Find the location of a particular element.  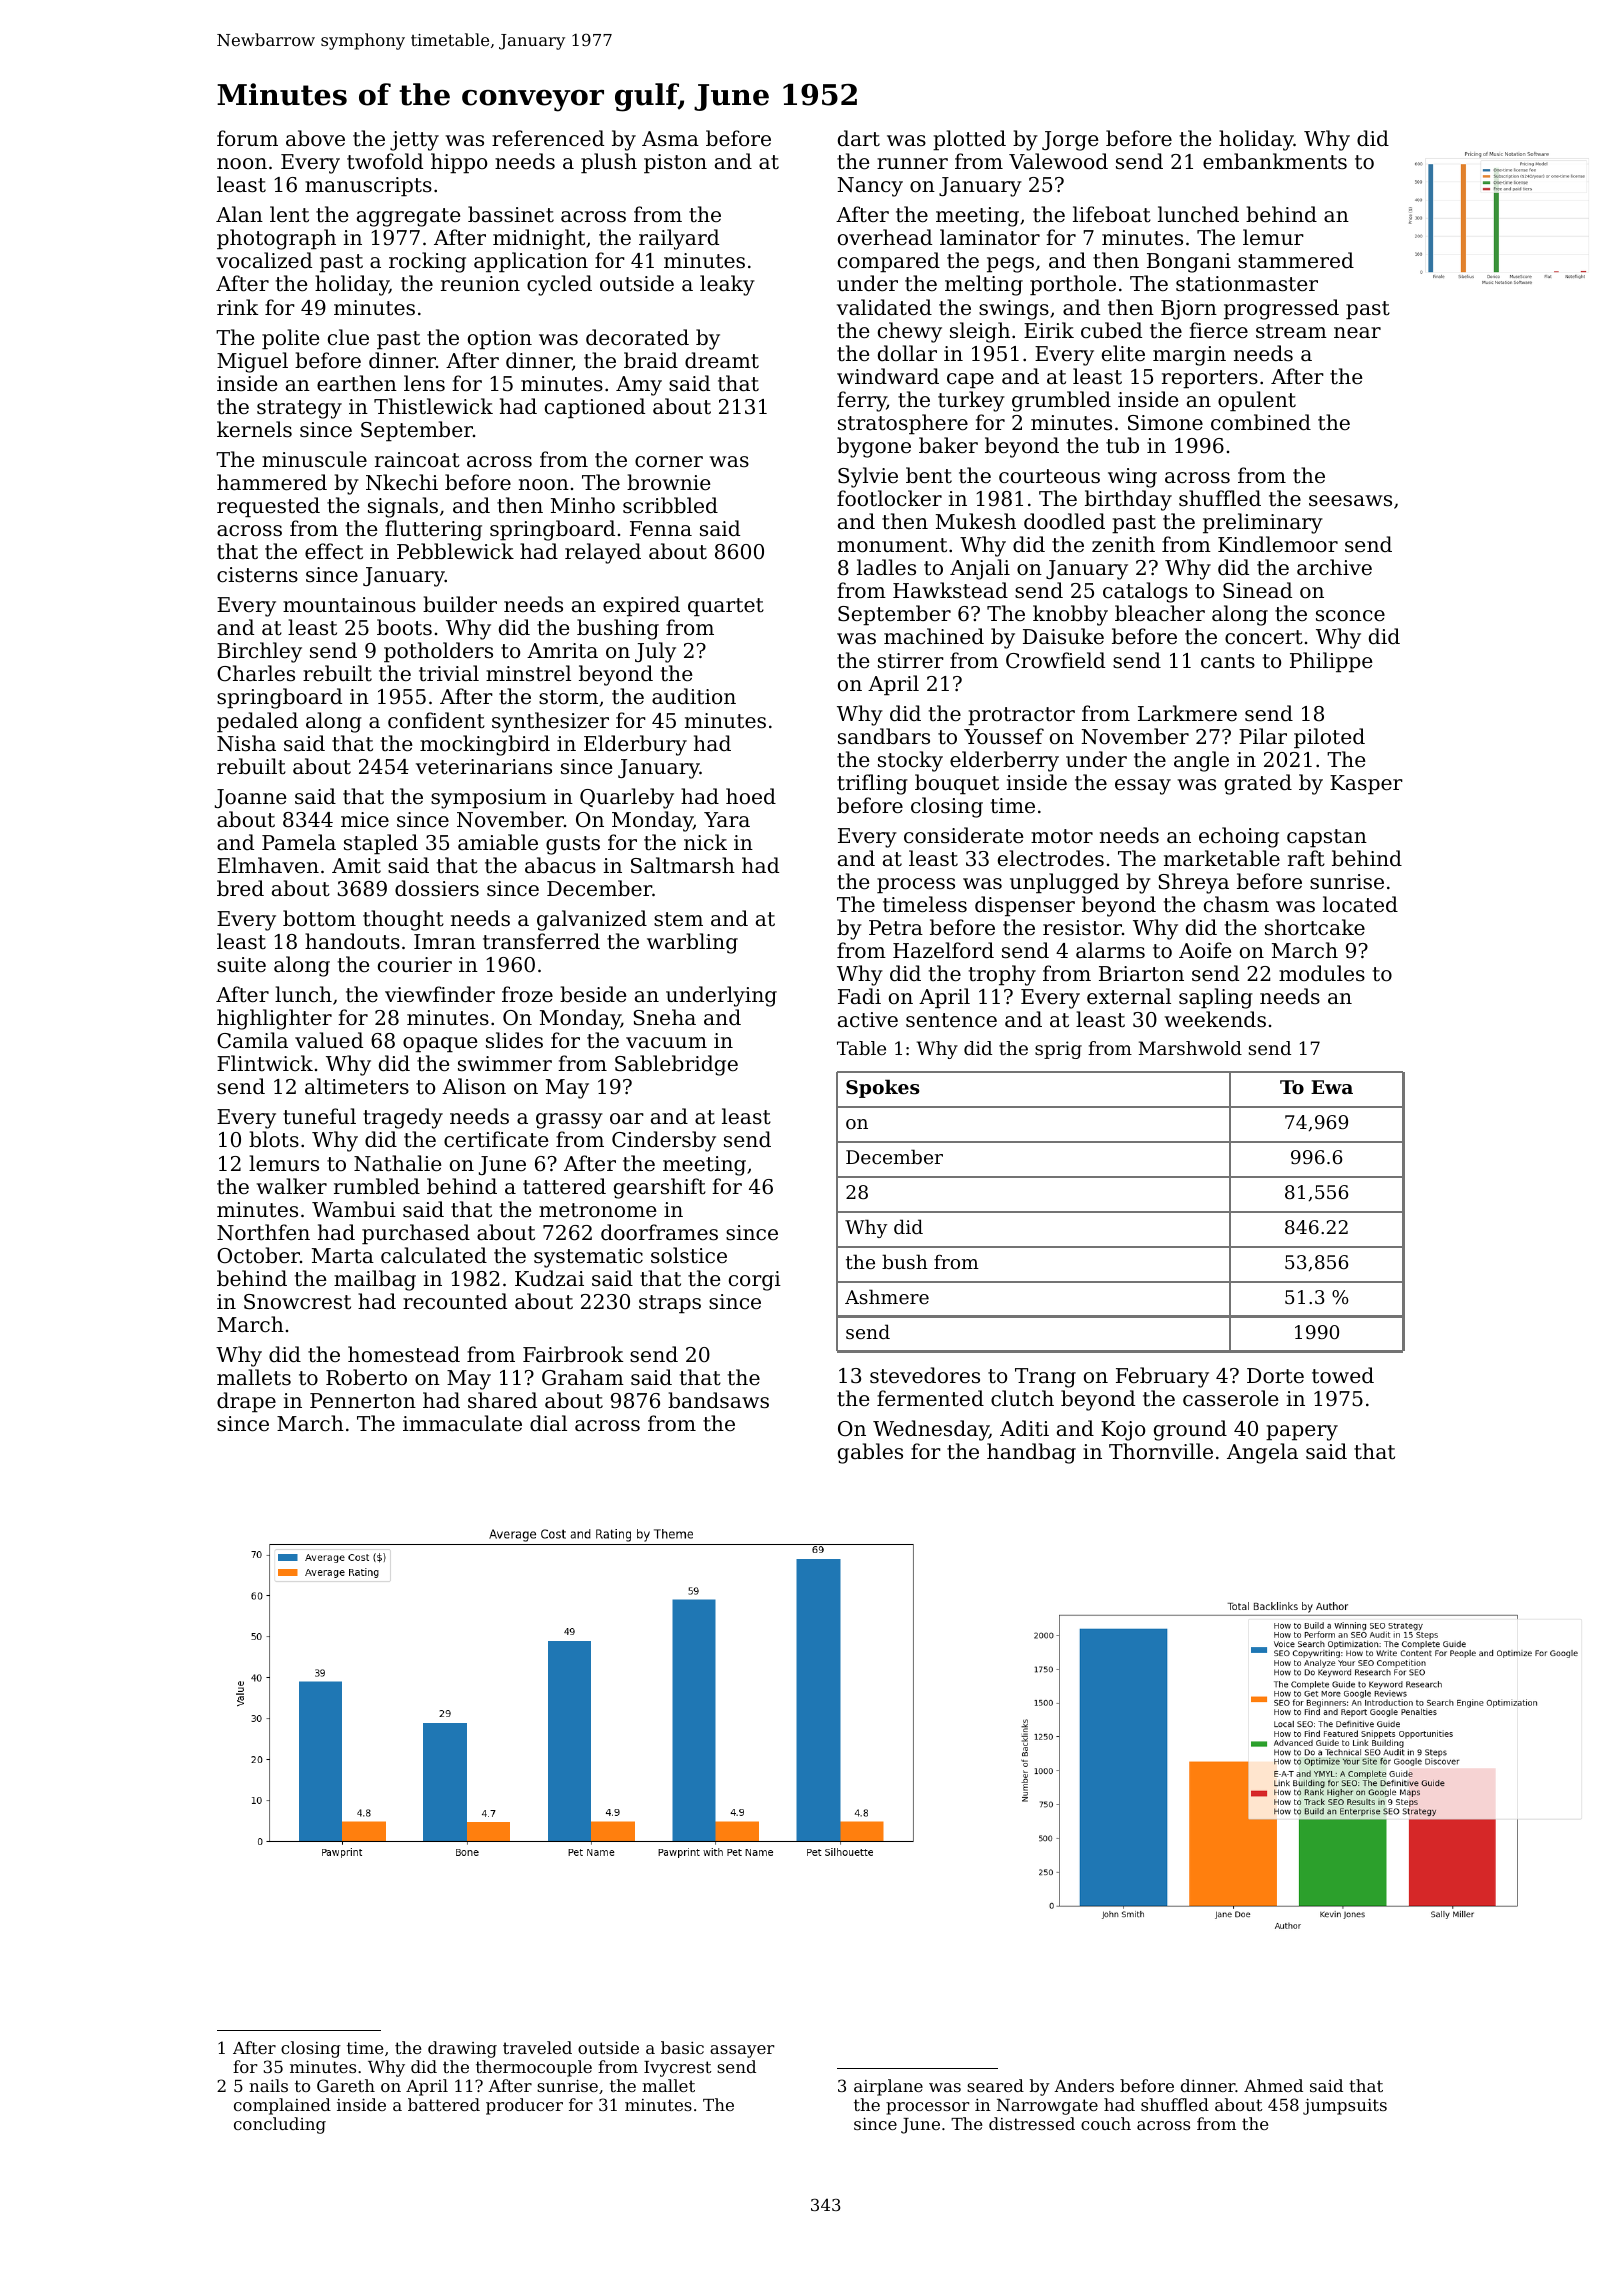

forum is located at coordinates (247, 138).
